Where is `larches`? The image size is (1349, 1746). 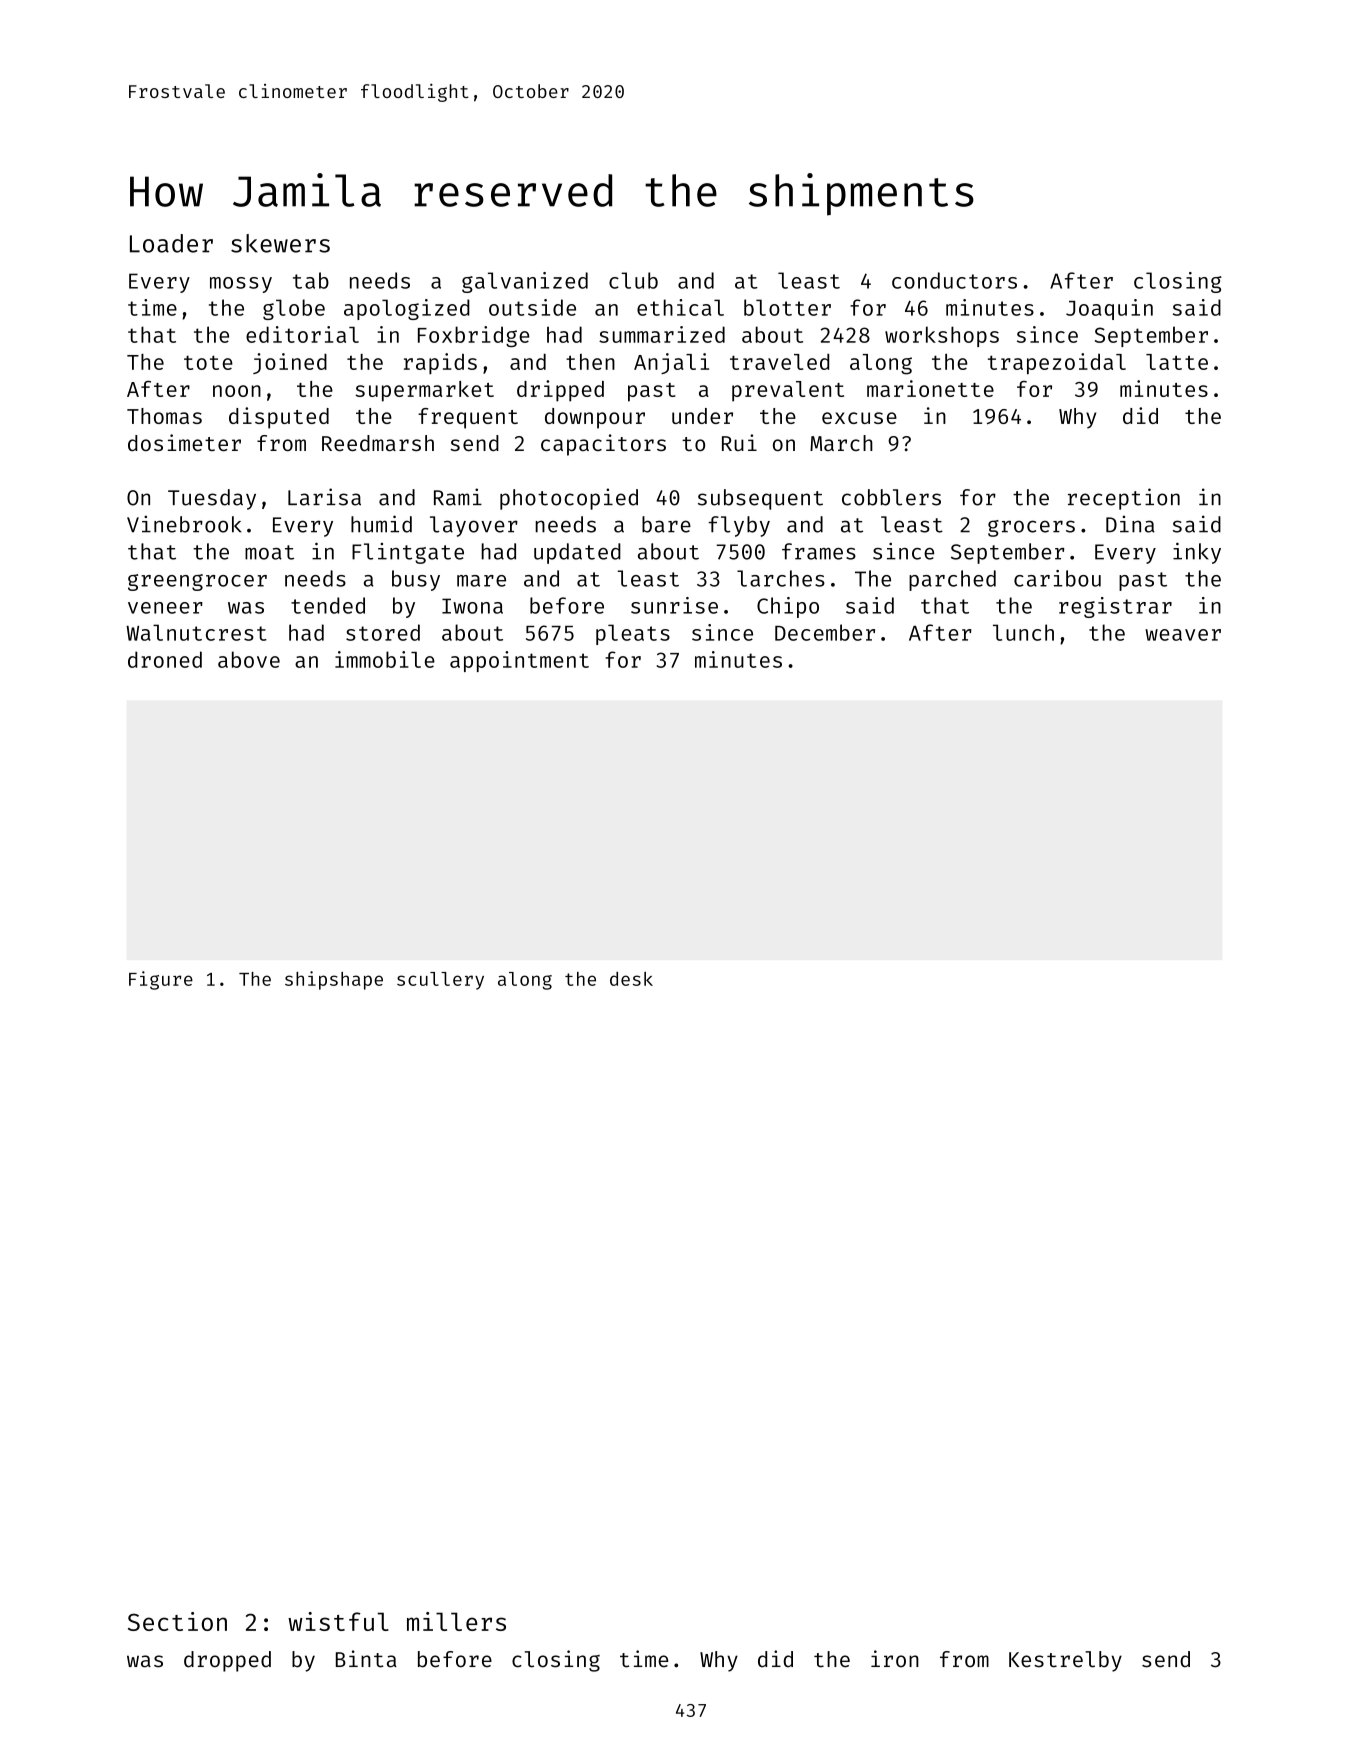
larches is located at coordinates (781, 578).
